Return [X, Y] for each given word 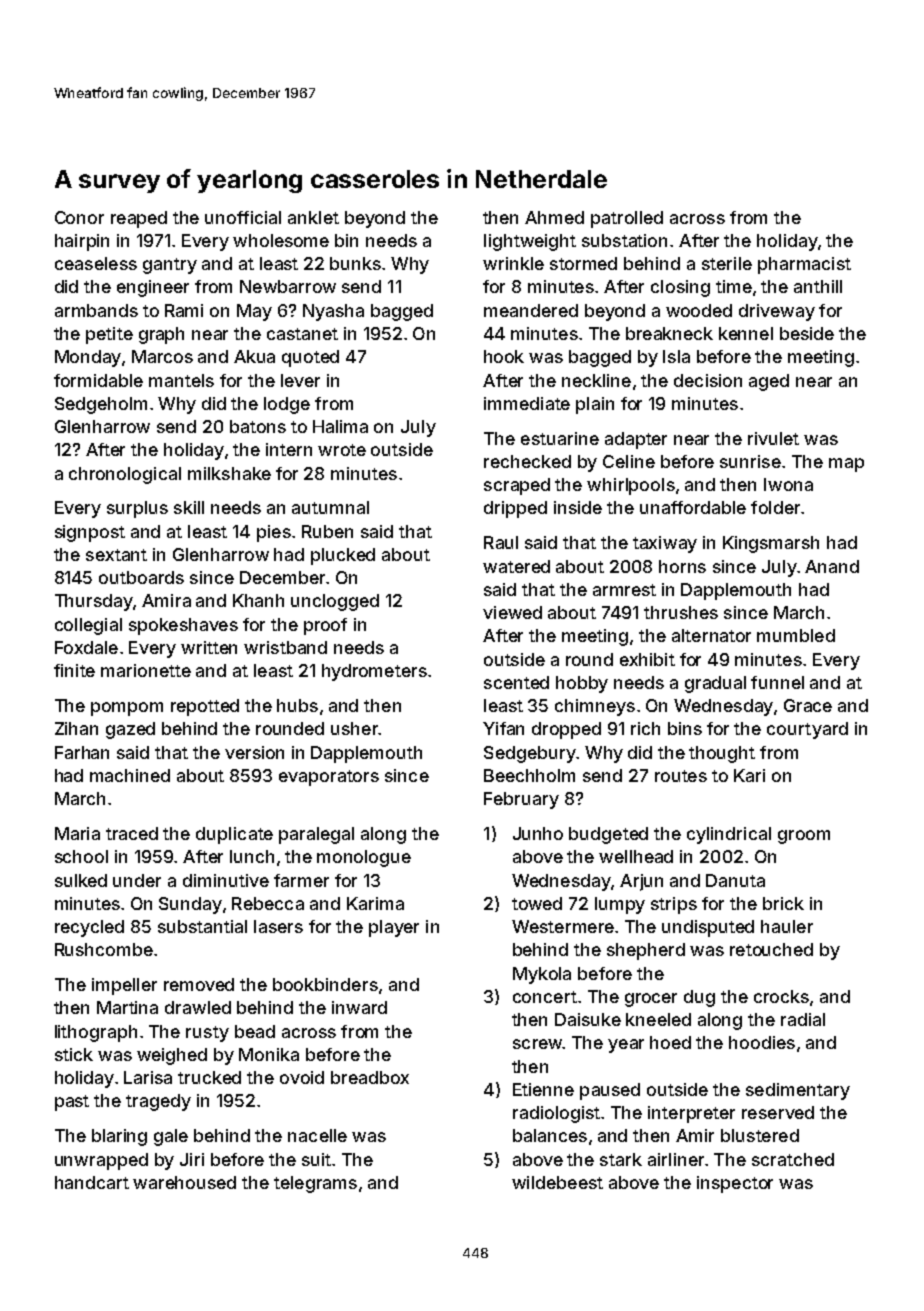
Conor [79, 217]
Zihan [76, 728]
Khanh [258, 600]
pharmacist [804, 265]
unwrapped [101, 1161]
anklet [313, 217]
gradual [715, 684]
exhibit [647, 659]
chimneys [595, 707]
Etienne [543, 1089]
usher [354, 728]
